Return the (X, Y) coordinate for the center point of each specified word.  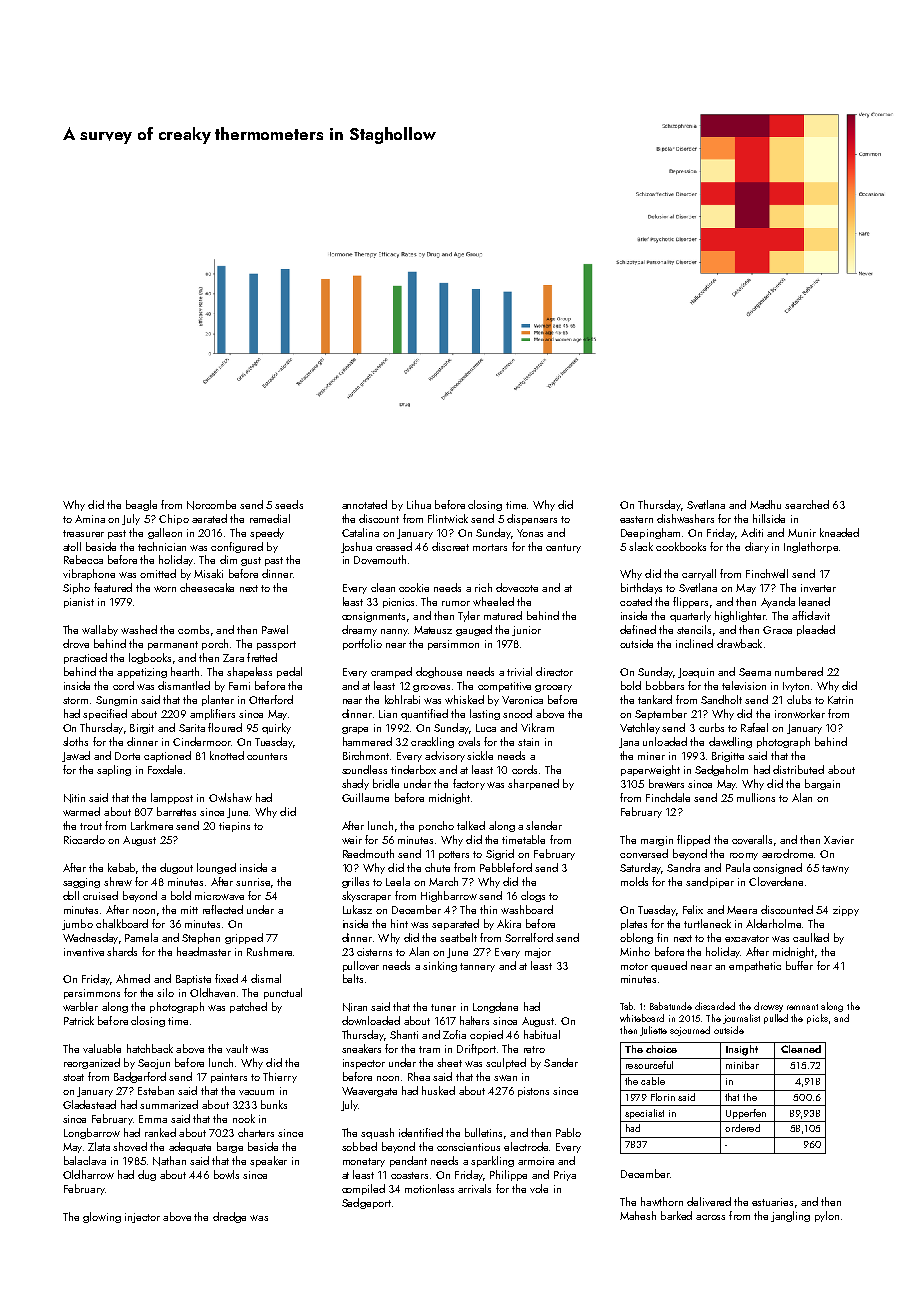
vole (539, 1188)
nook (244, 1118)
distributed (798, 769)
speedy (267, 533)
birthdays (641, 588)
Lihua (419, 504)
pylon (827, 1216)
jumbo (77, 924)
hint (399, 923)
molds (634, 881)
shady (355, 784)
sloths (75, 741)
